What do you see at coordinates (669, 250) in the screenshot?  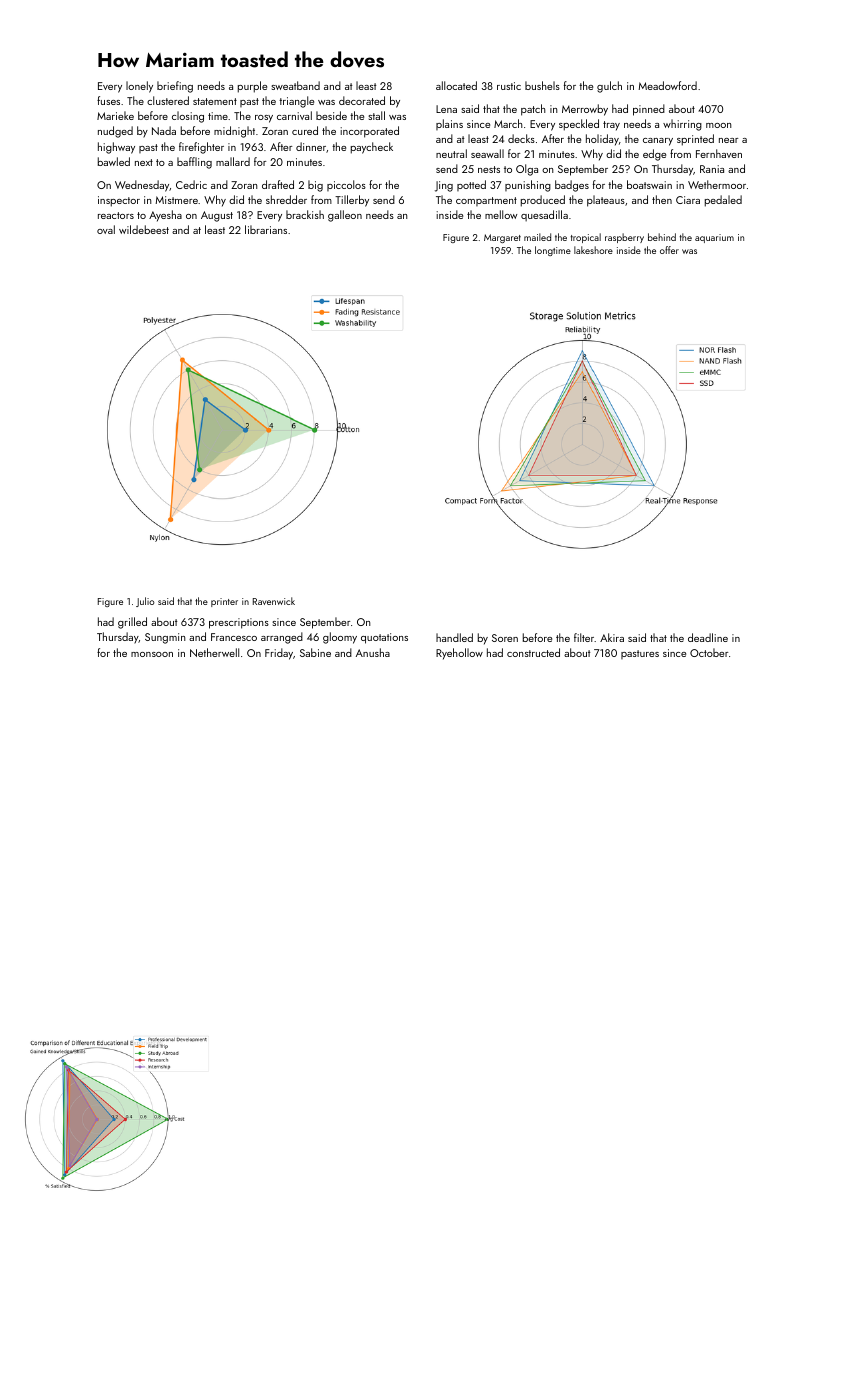 I see `offer` at bounding box center [669, 250].
